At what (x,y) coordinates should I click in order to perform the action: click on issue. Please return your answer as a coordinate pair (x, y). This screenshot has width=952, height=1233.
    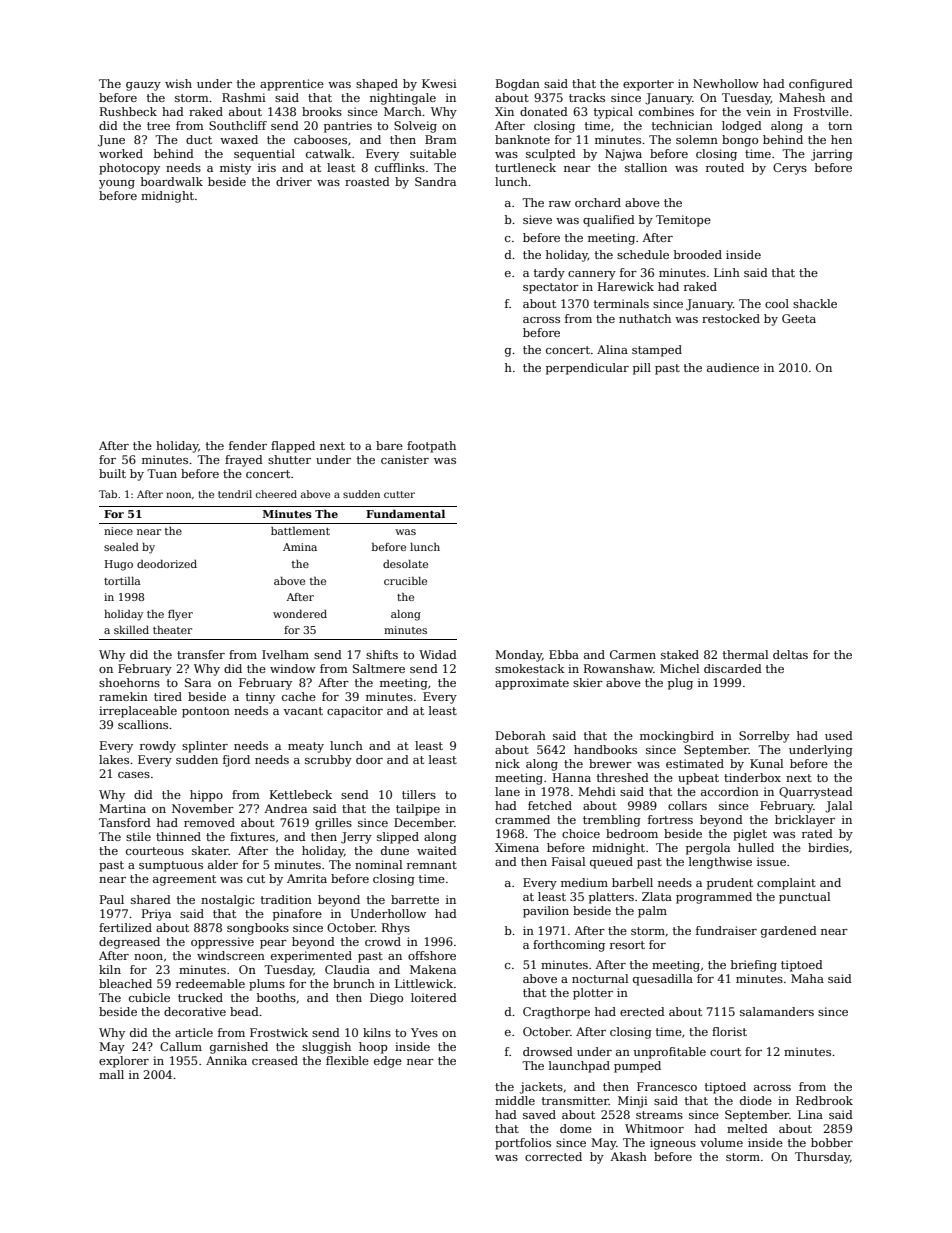
    Looking at the image, I should click on (771, 861).
